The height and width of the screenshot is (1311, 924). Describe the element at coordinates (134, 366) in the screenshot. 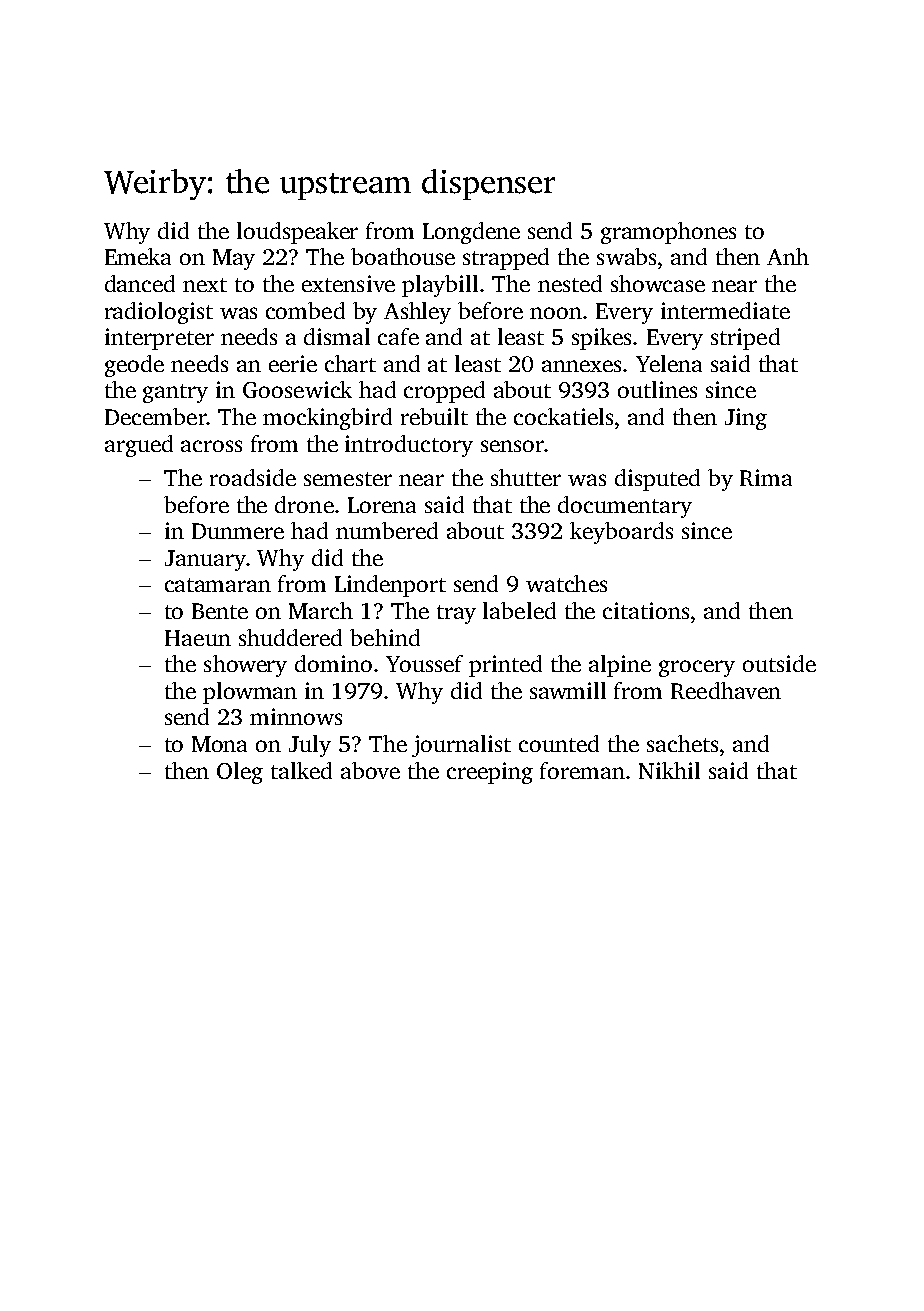

I see `geode` at that location.
